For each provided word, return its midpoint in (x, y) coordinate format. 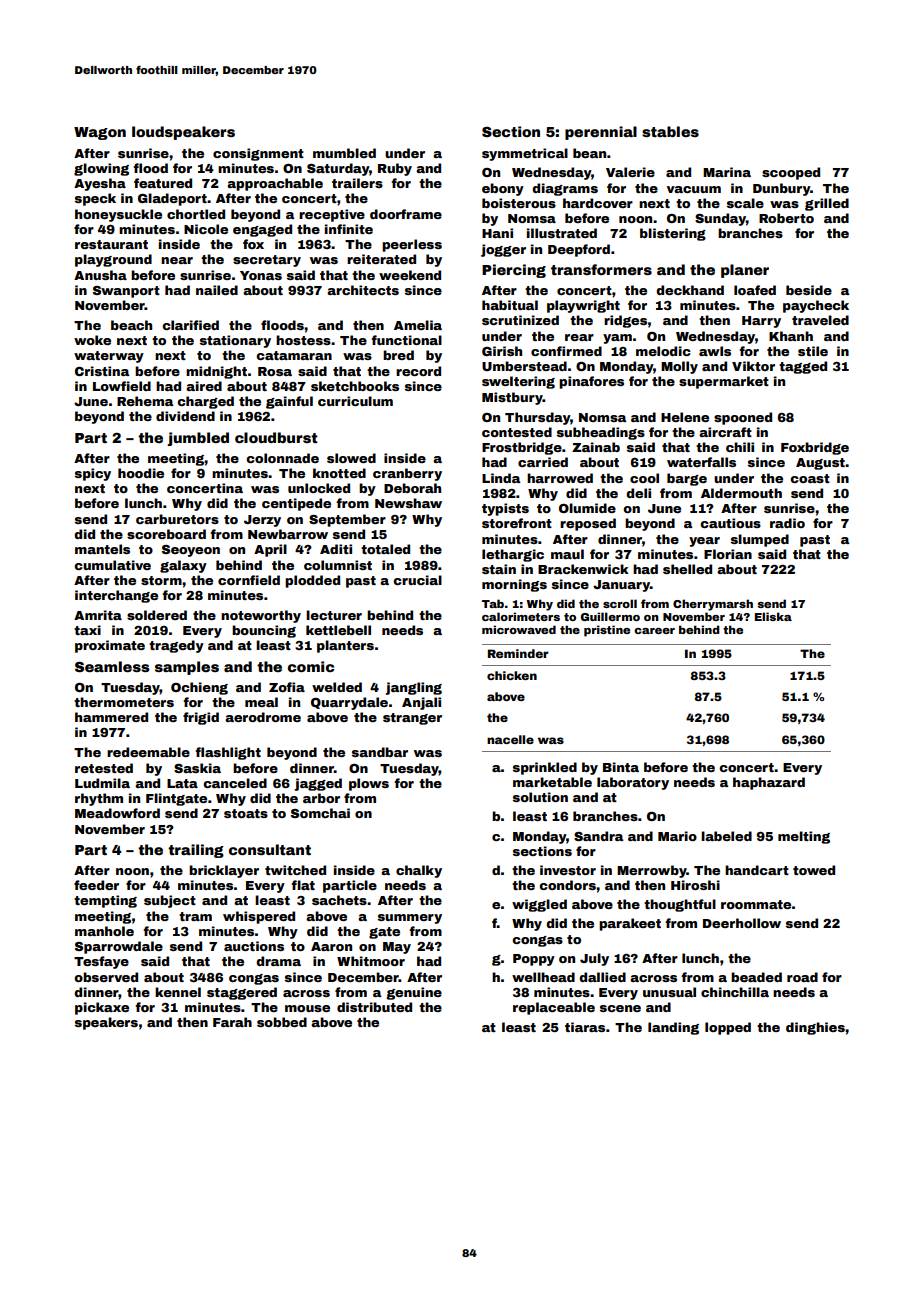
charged (205, 402)
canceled (235, 783)
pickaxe (102, 1008)
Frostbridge (522, 448)
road (802, 977)
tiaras (585, 1027)
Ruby (395, 169)
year (704, 542)
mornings (514, 585)
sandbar (380, 752)
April (270, 550)
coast (810, 478)
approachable (275, 184)
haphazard (769, 783)
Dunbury (782, 189)
